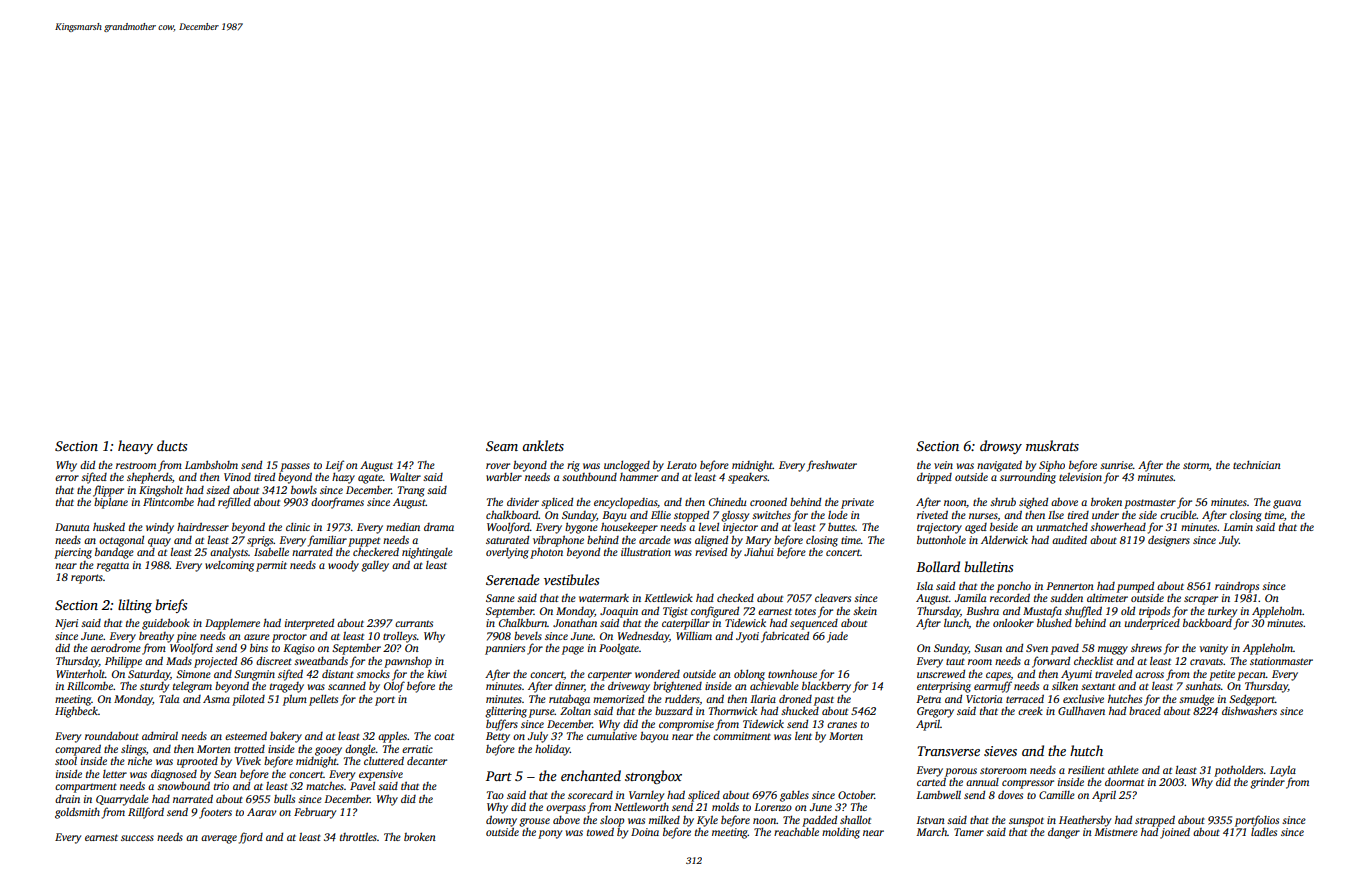  Describe the element at coordinates (1267, 783) in the page. I see `grinder` at that location.
